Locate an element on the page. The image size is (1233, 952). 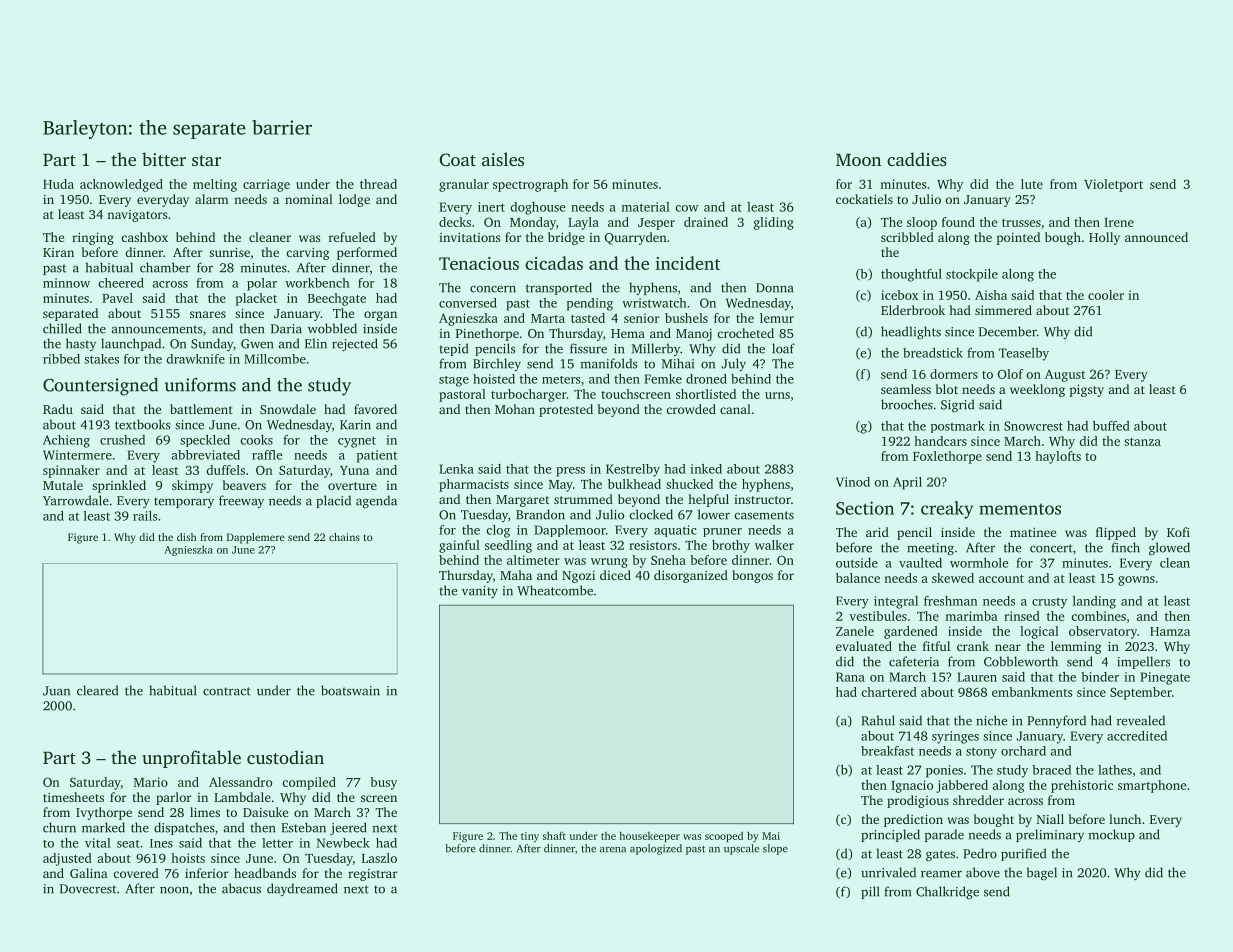
acknowledged is located at coordinates (121, 185).
